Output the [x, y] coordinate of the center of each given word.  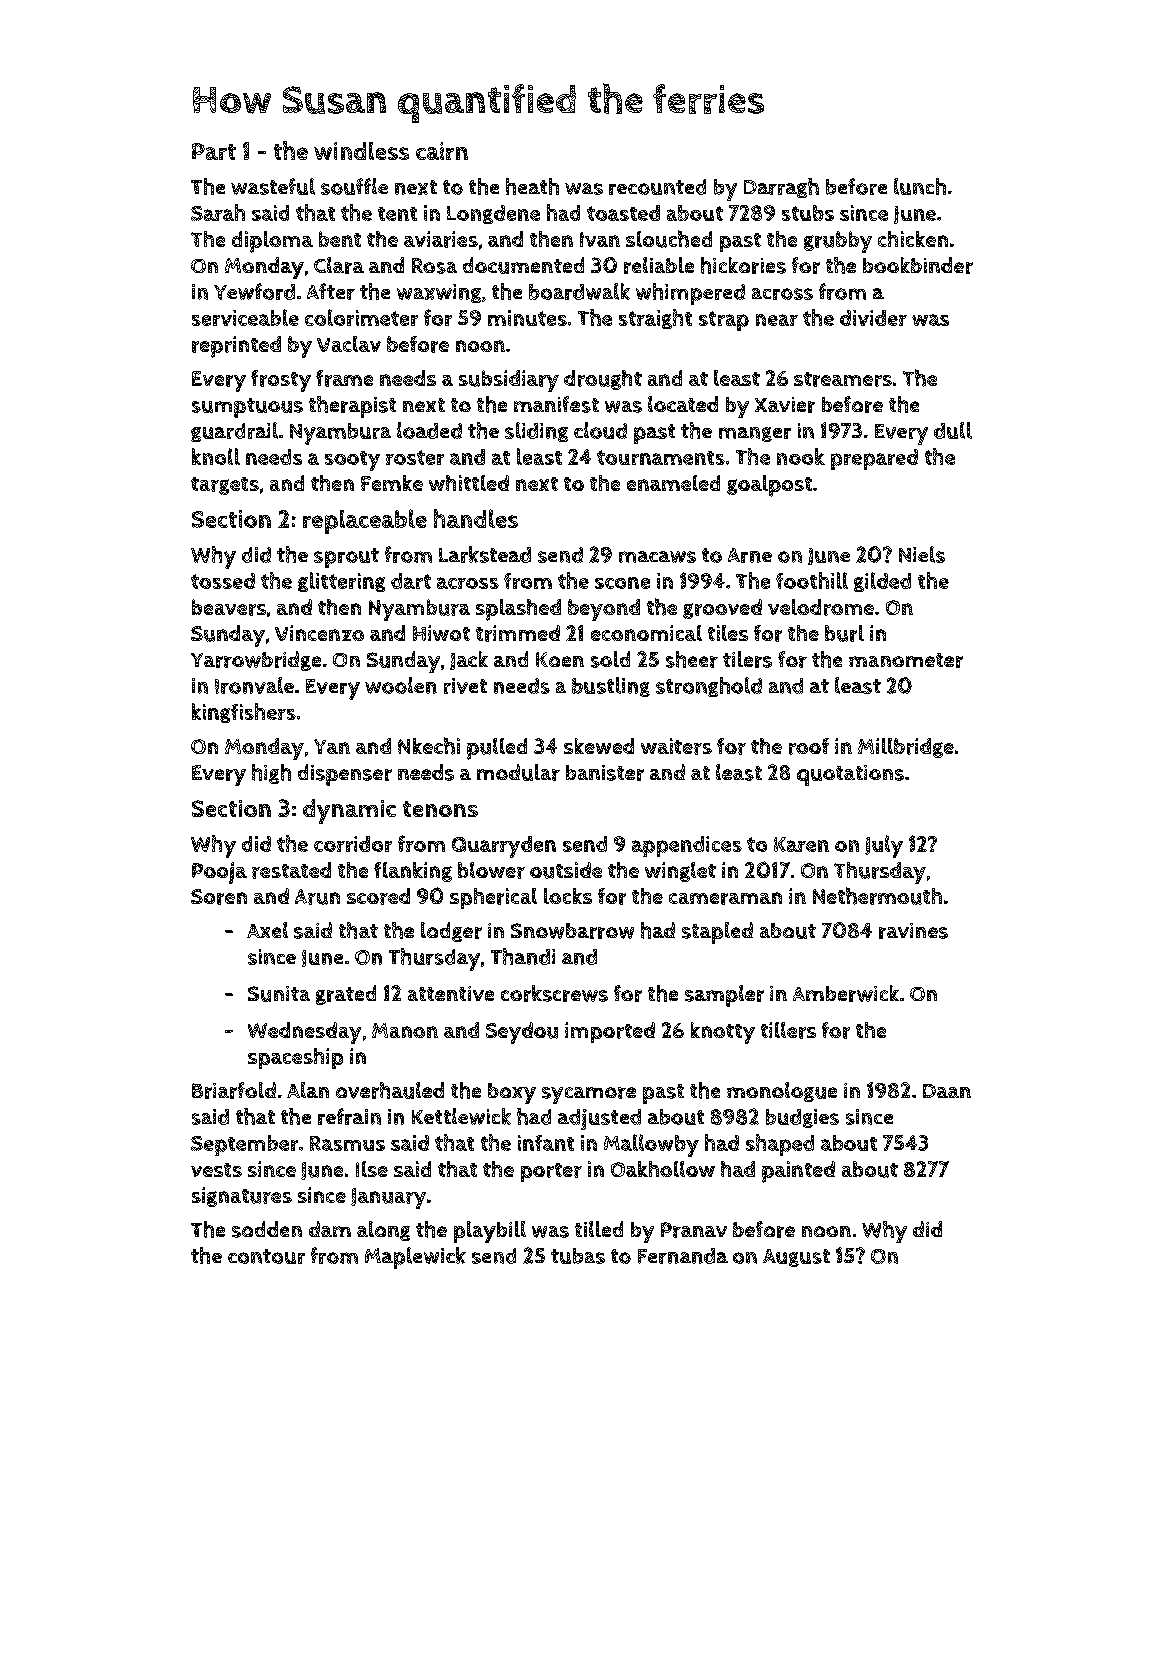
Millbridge [906, 748]
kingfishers [244, 713]
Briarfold [234, 1090]
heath [532, 186]
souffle [354, 186]
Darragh [781, 188]
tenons [440, 809]
